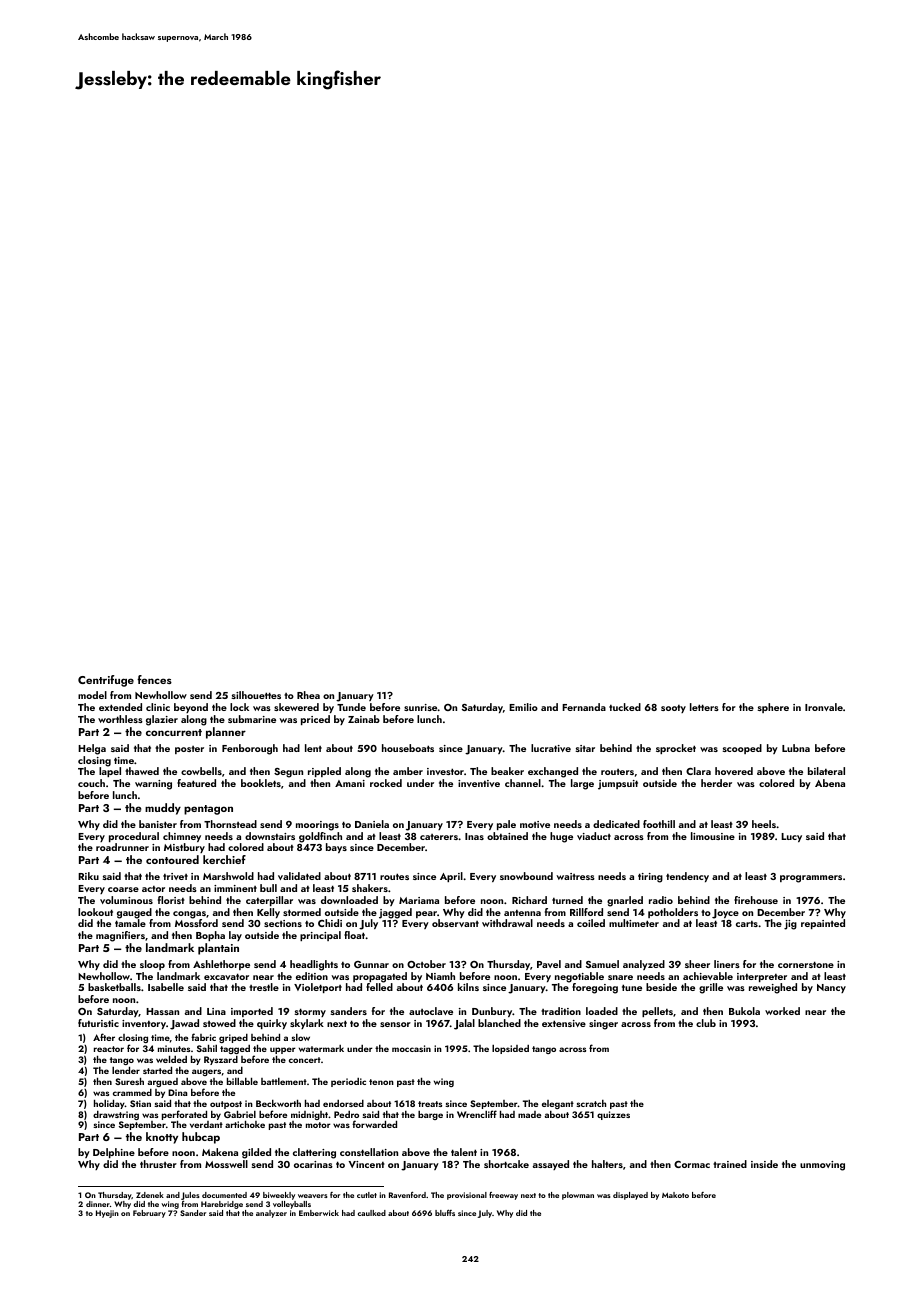 This image has height=1308, width=924. Describe the element at coordinates (154, 679) in the image. I see `fences` at that location.
